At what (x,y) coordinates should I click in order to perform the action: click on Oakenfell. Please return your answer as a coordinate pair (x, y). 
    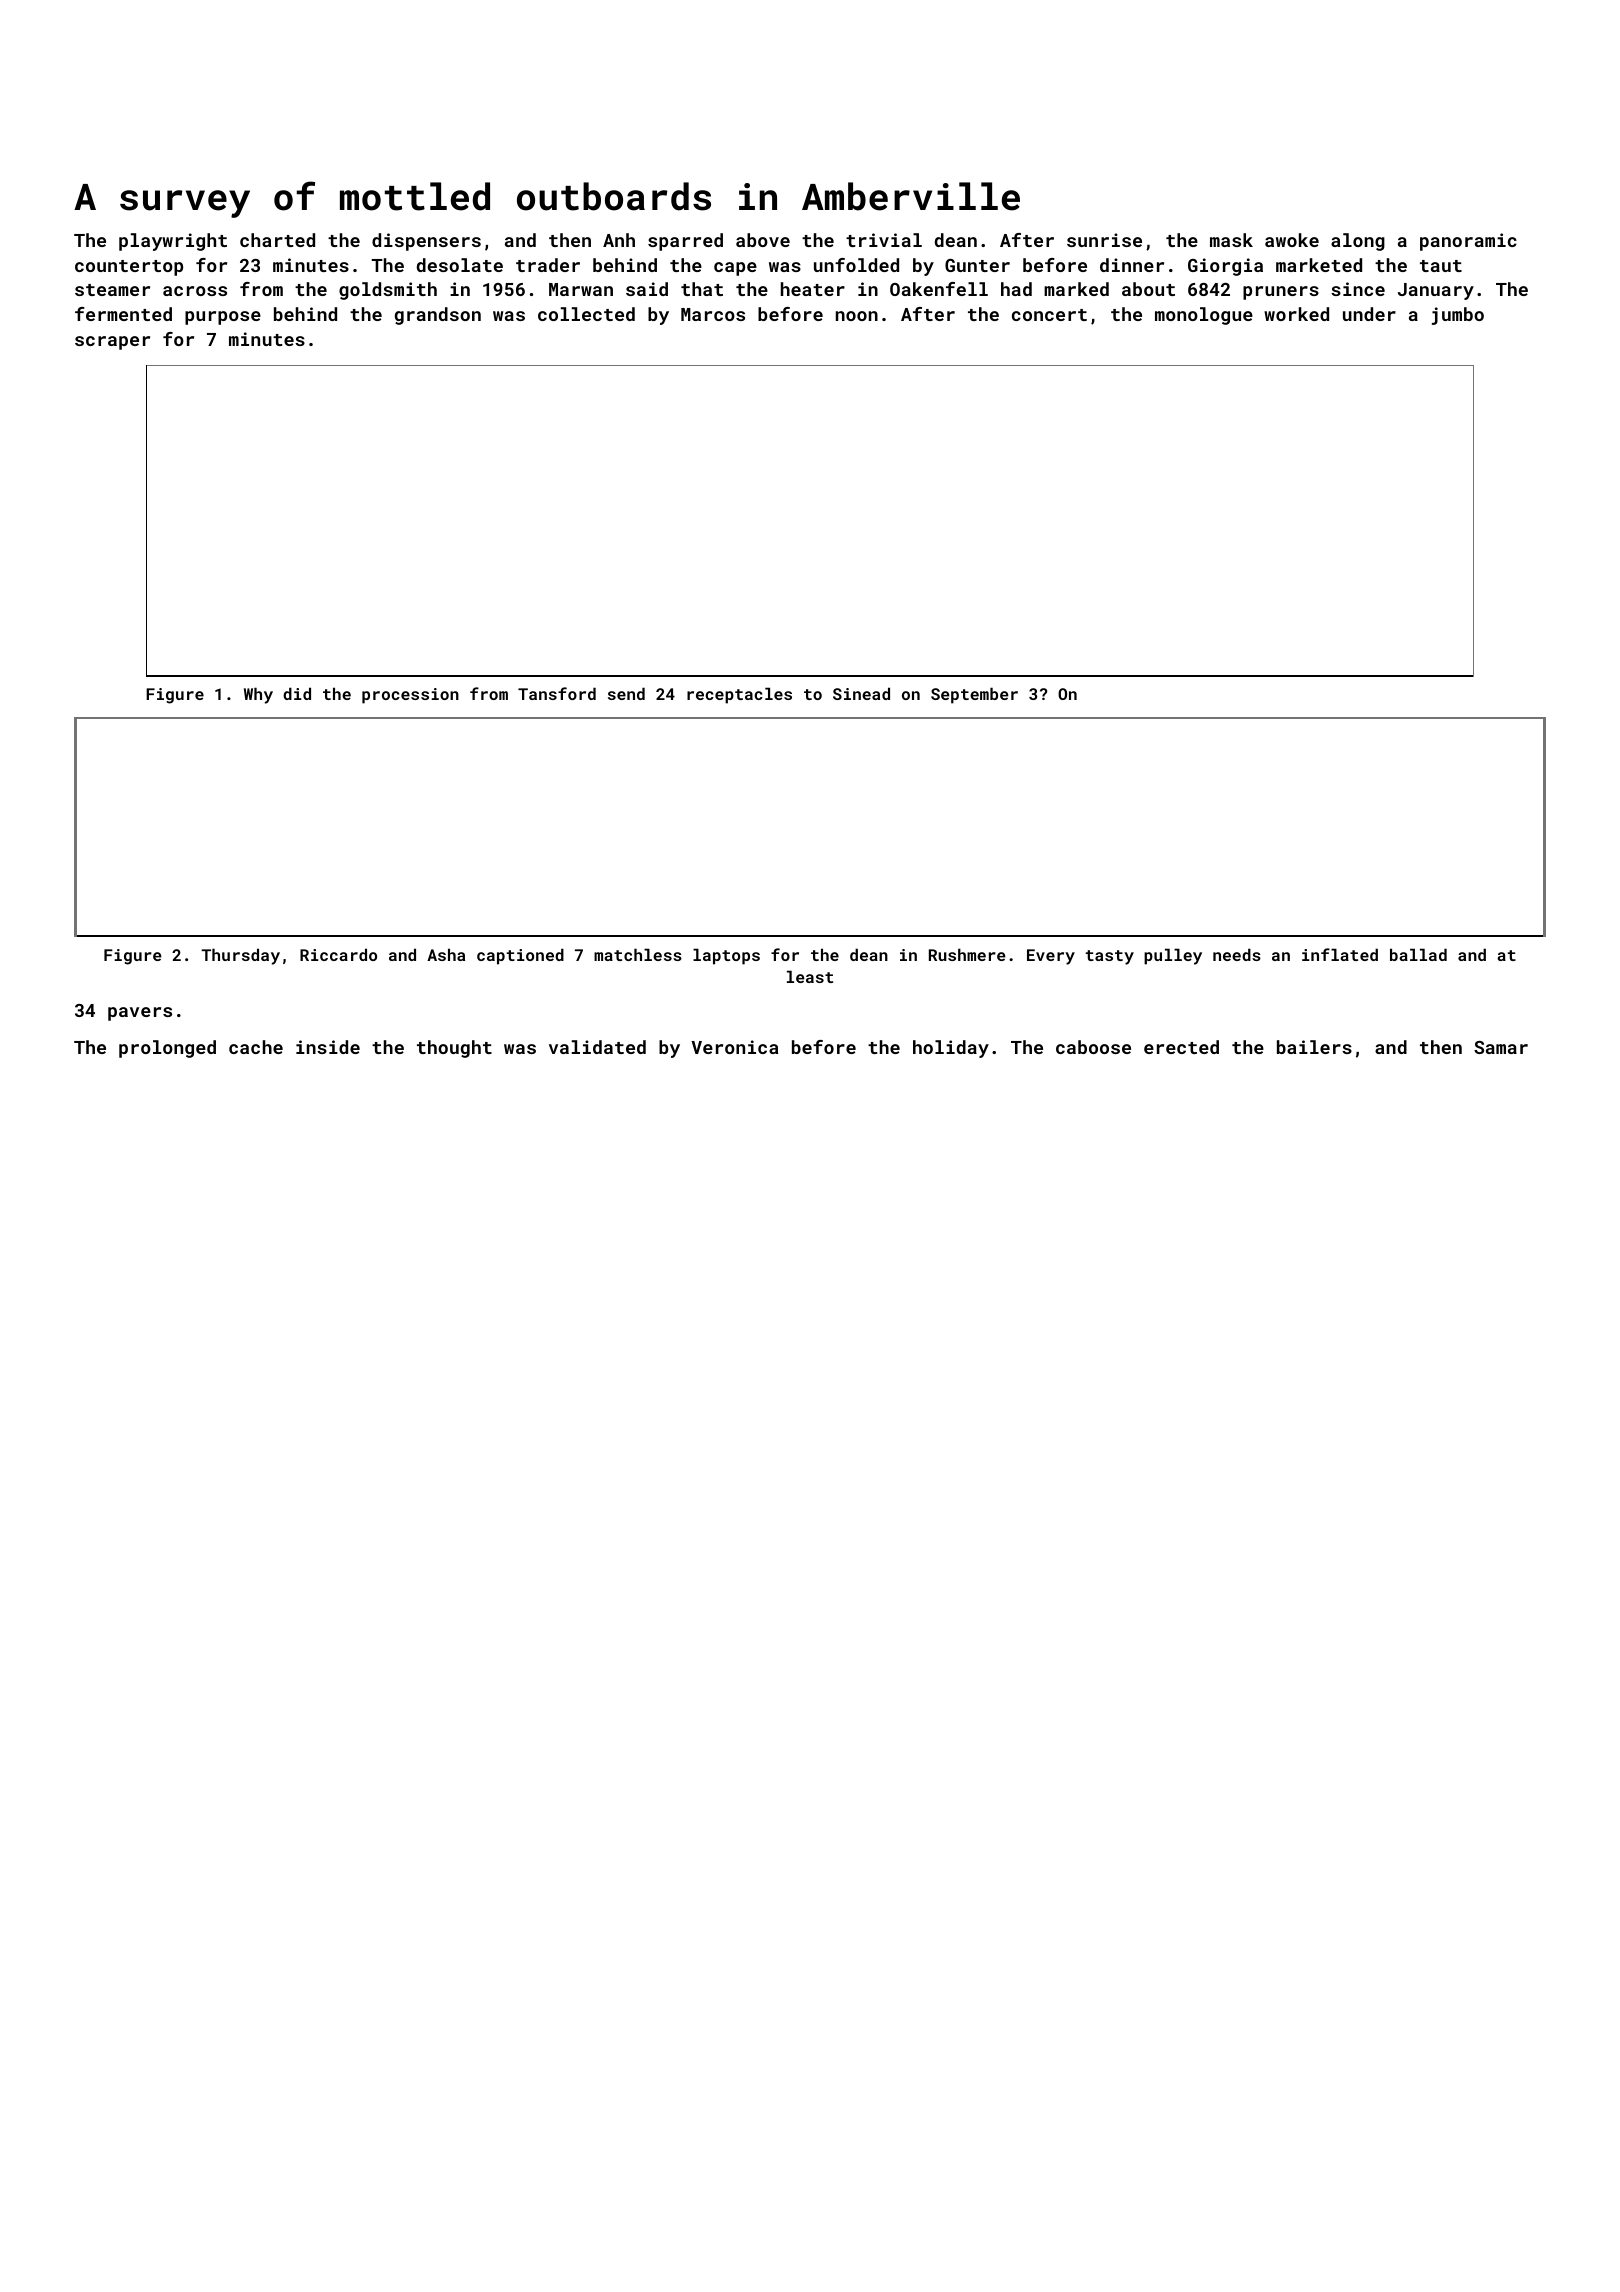
    Looking at the image, I should click on (939, 289).
